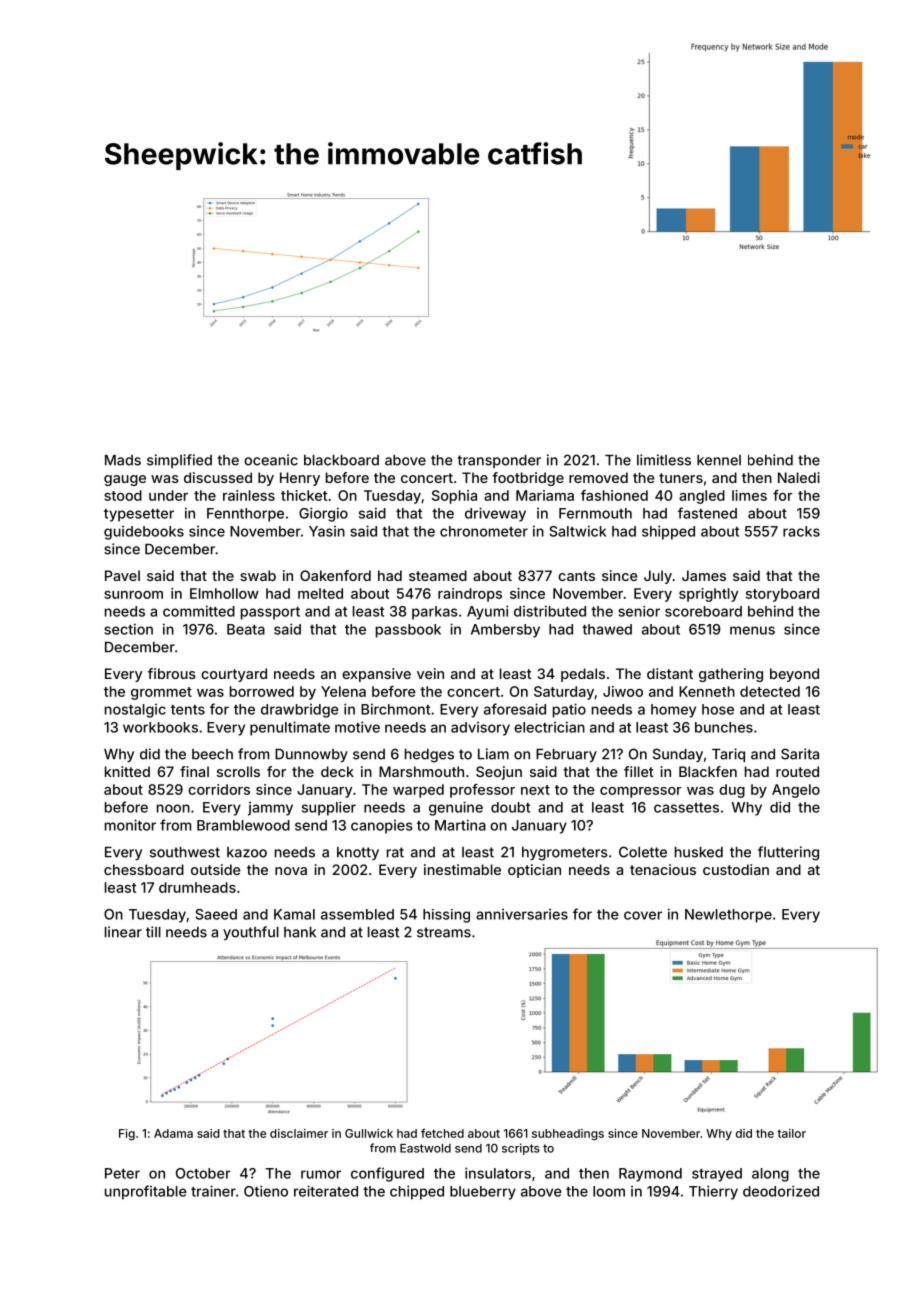  Describe the element at coordinates (369, 1133) in the document. I see `Gullwick` at that location.
